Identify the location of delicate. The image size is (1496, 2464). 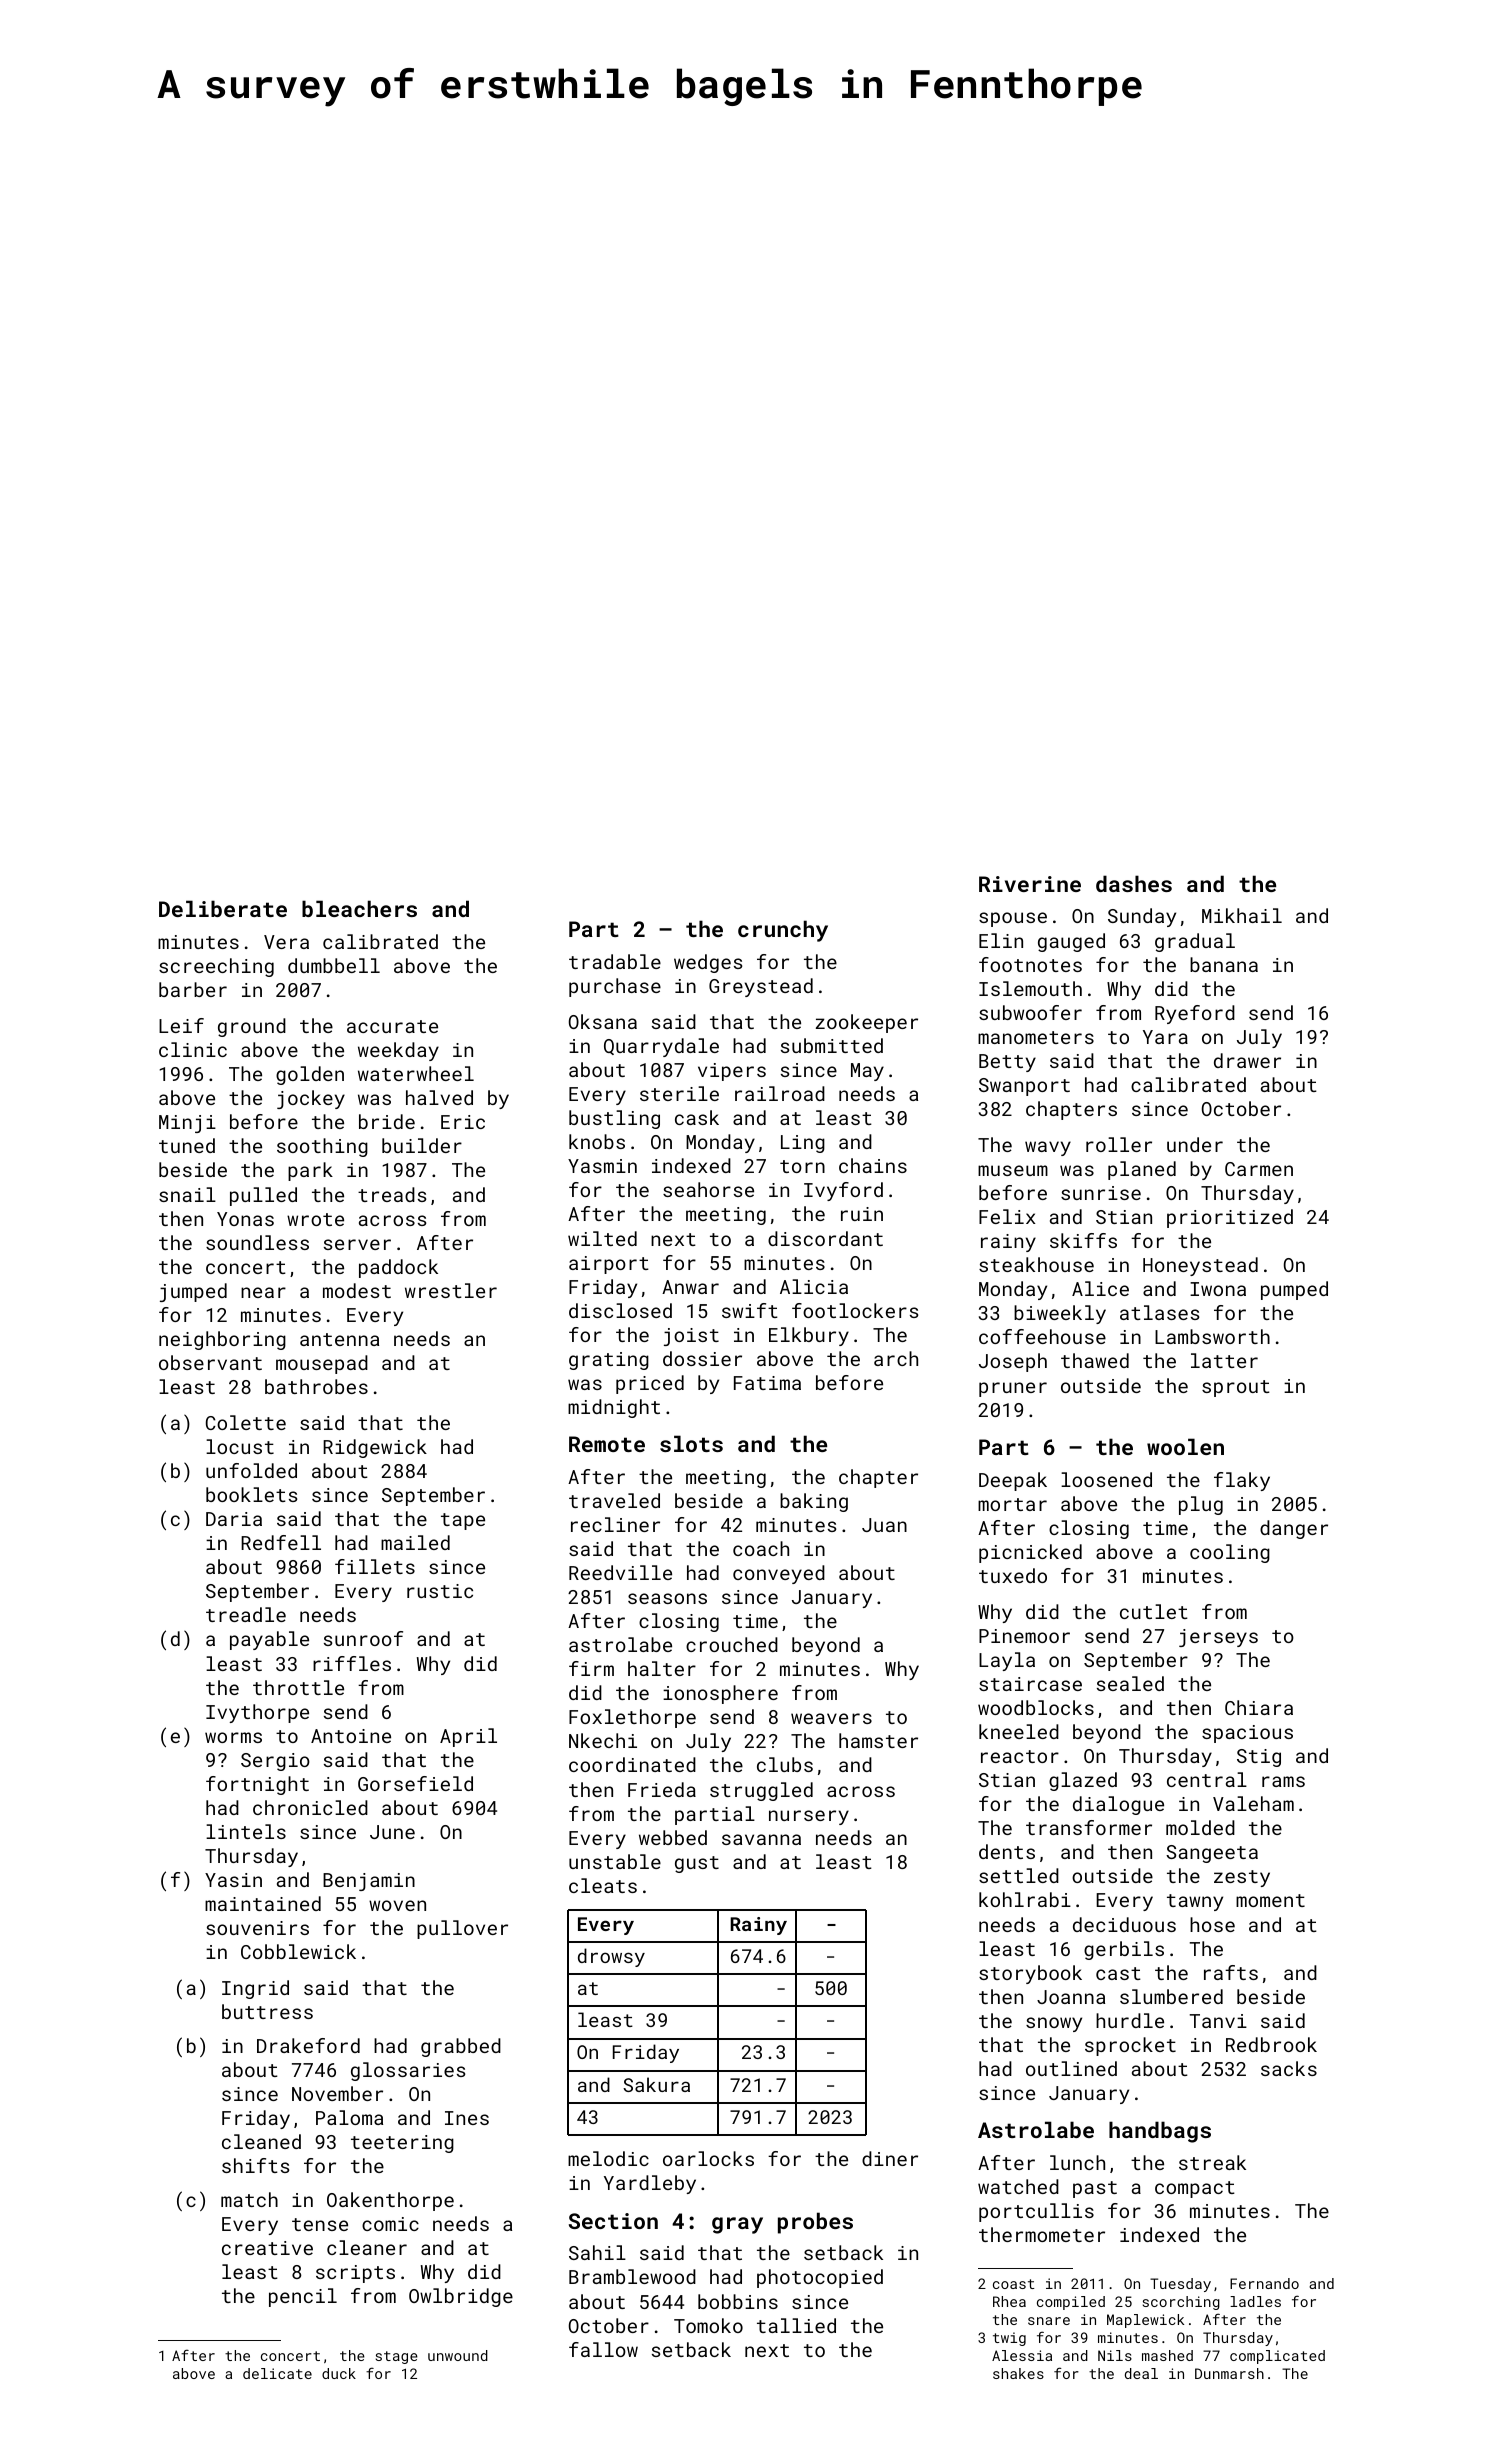
(277, 2373).
